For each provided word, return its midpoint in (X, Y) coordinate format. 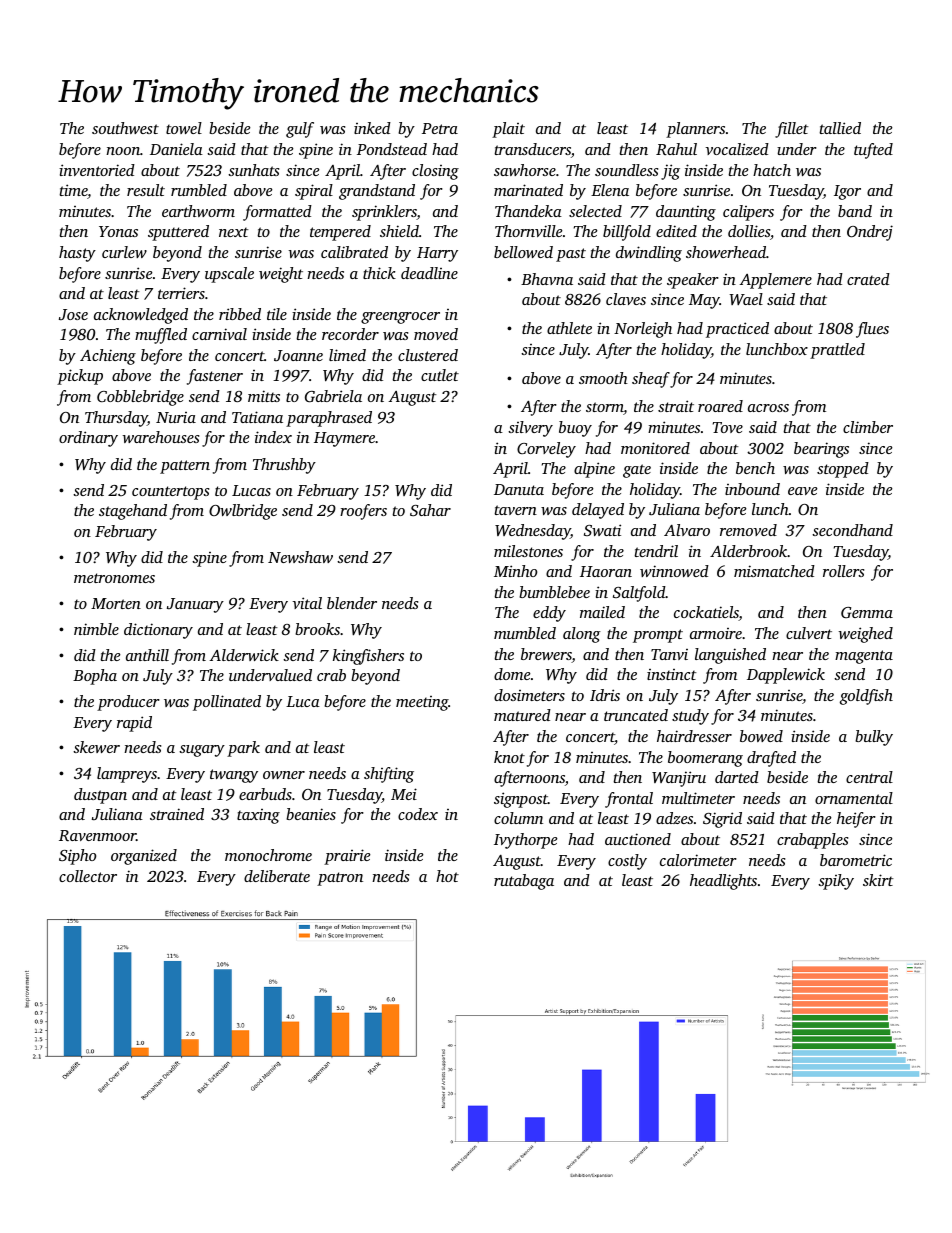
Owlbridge (243, 512)
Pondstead (392, 149)
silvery (530, 429)
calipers (748, 213)
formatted (277, 213)
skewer (96, 747)
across (768, 408)
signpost (521, 800)
